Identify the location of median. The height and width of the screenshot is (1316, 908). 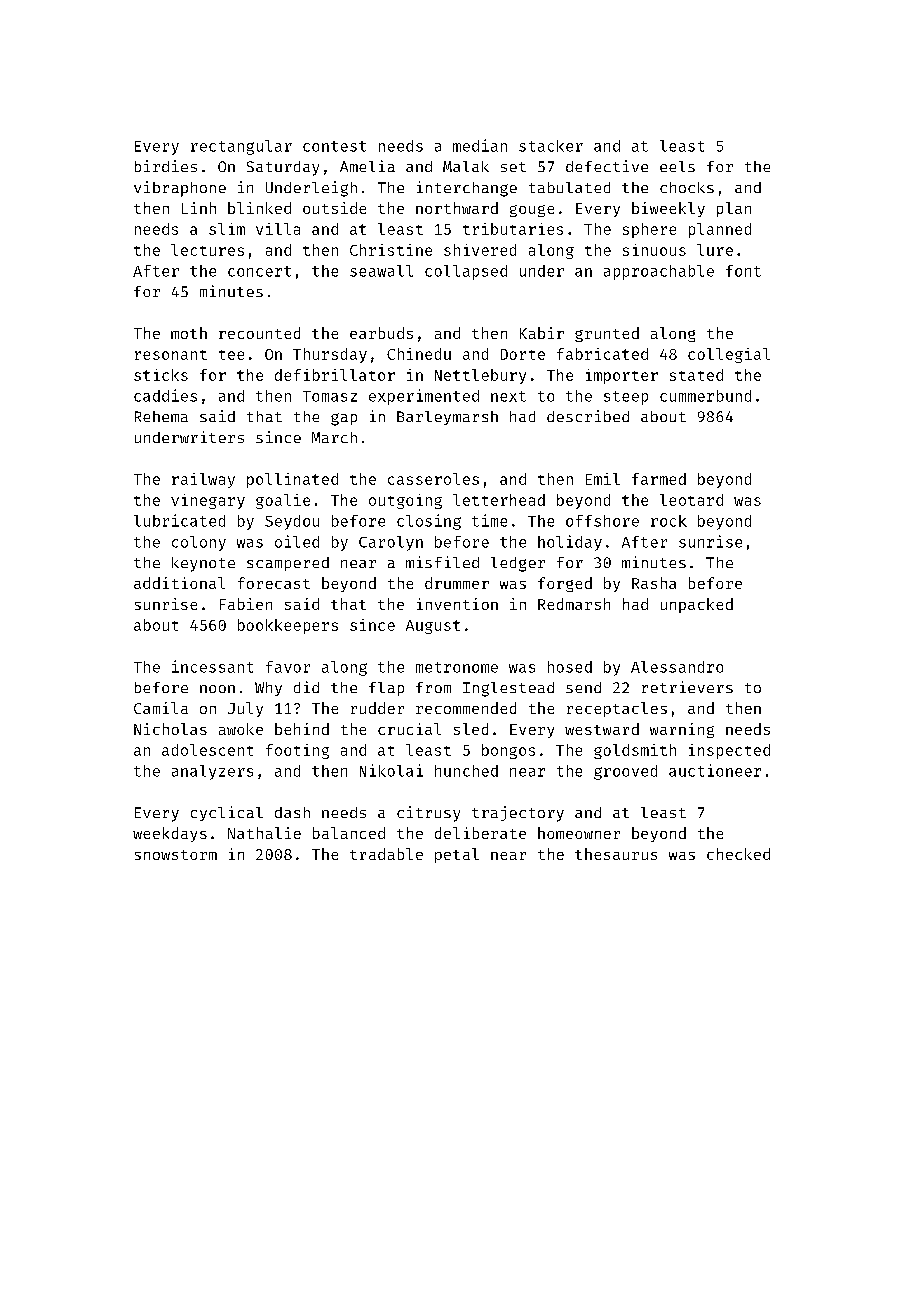
(480, 145).
